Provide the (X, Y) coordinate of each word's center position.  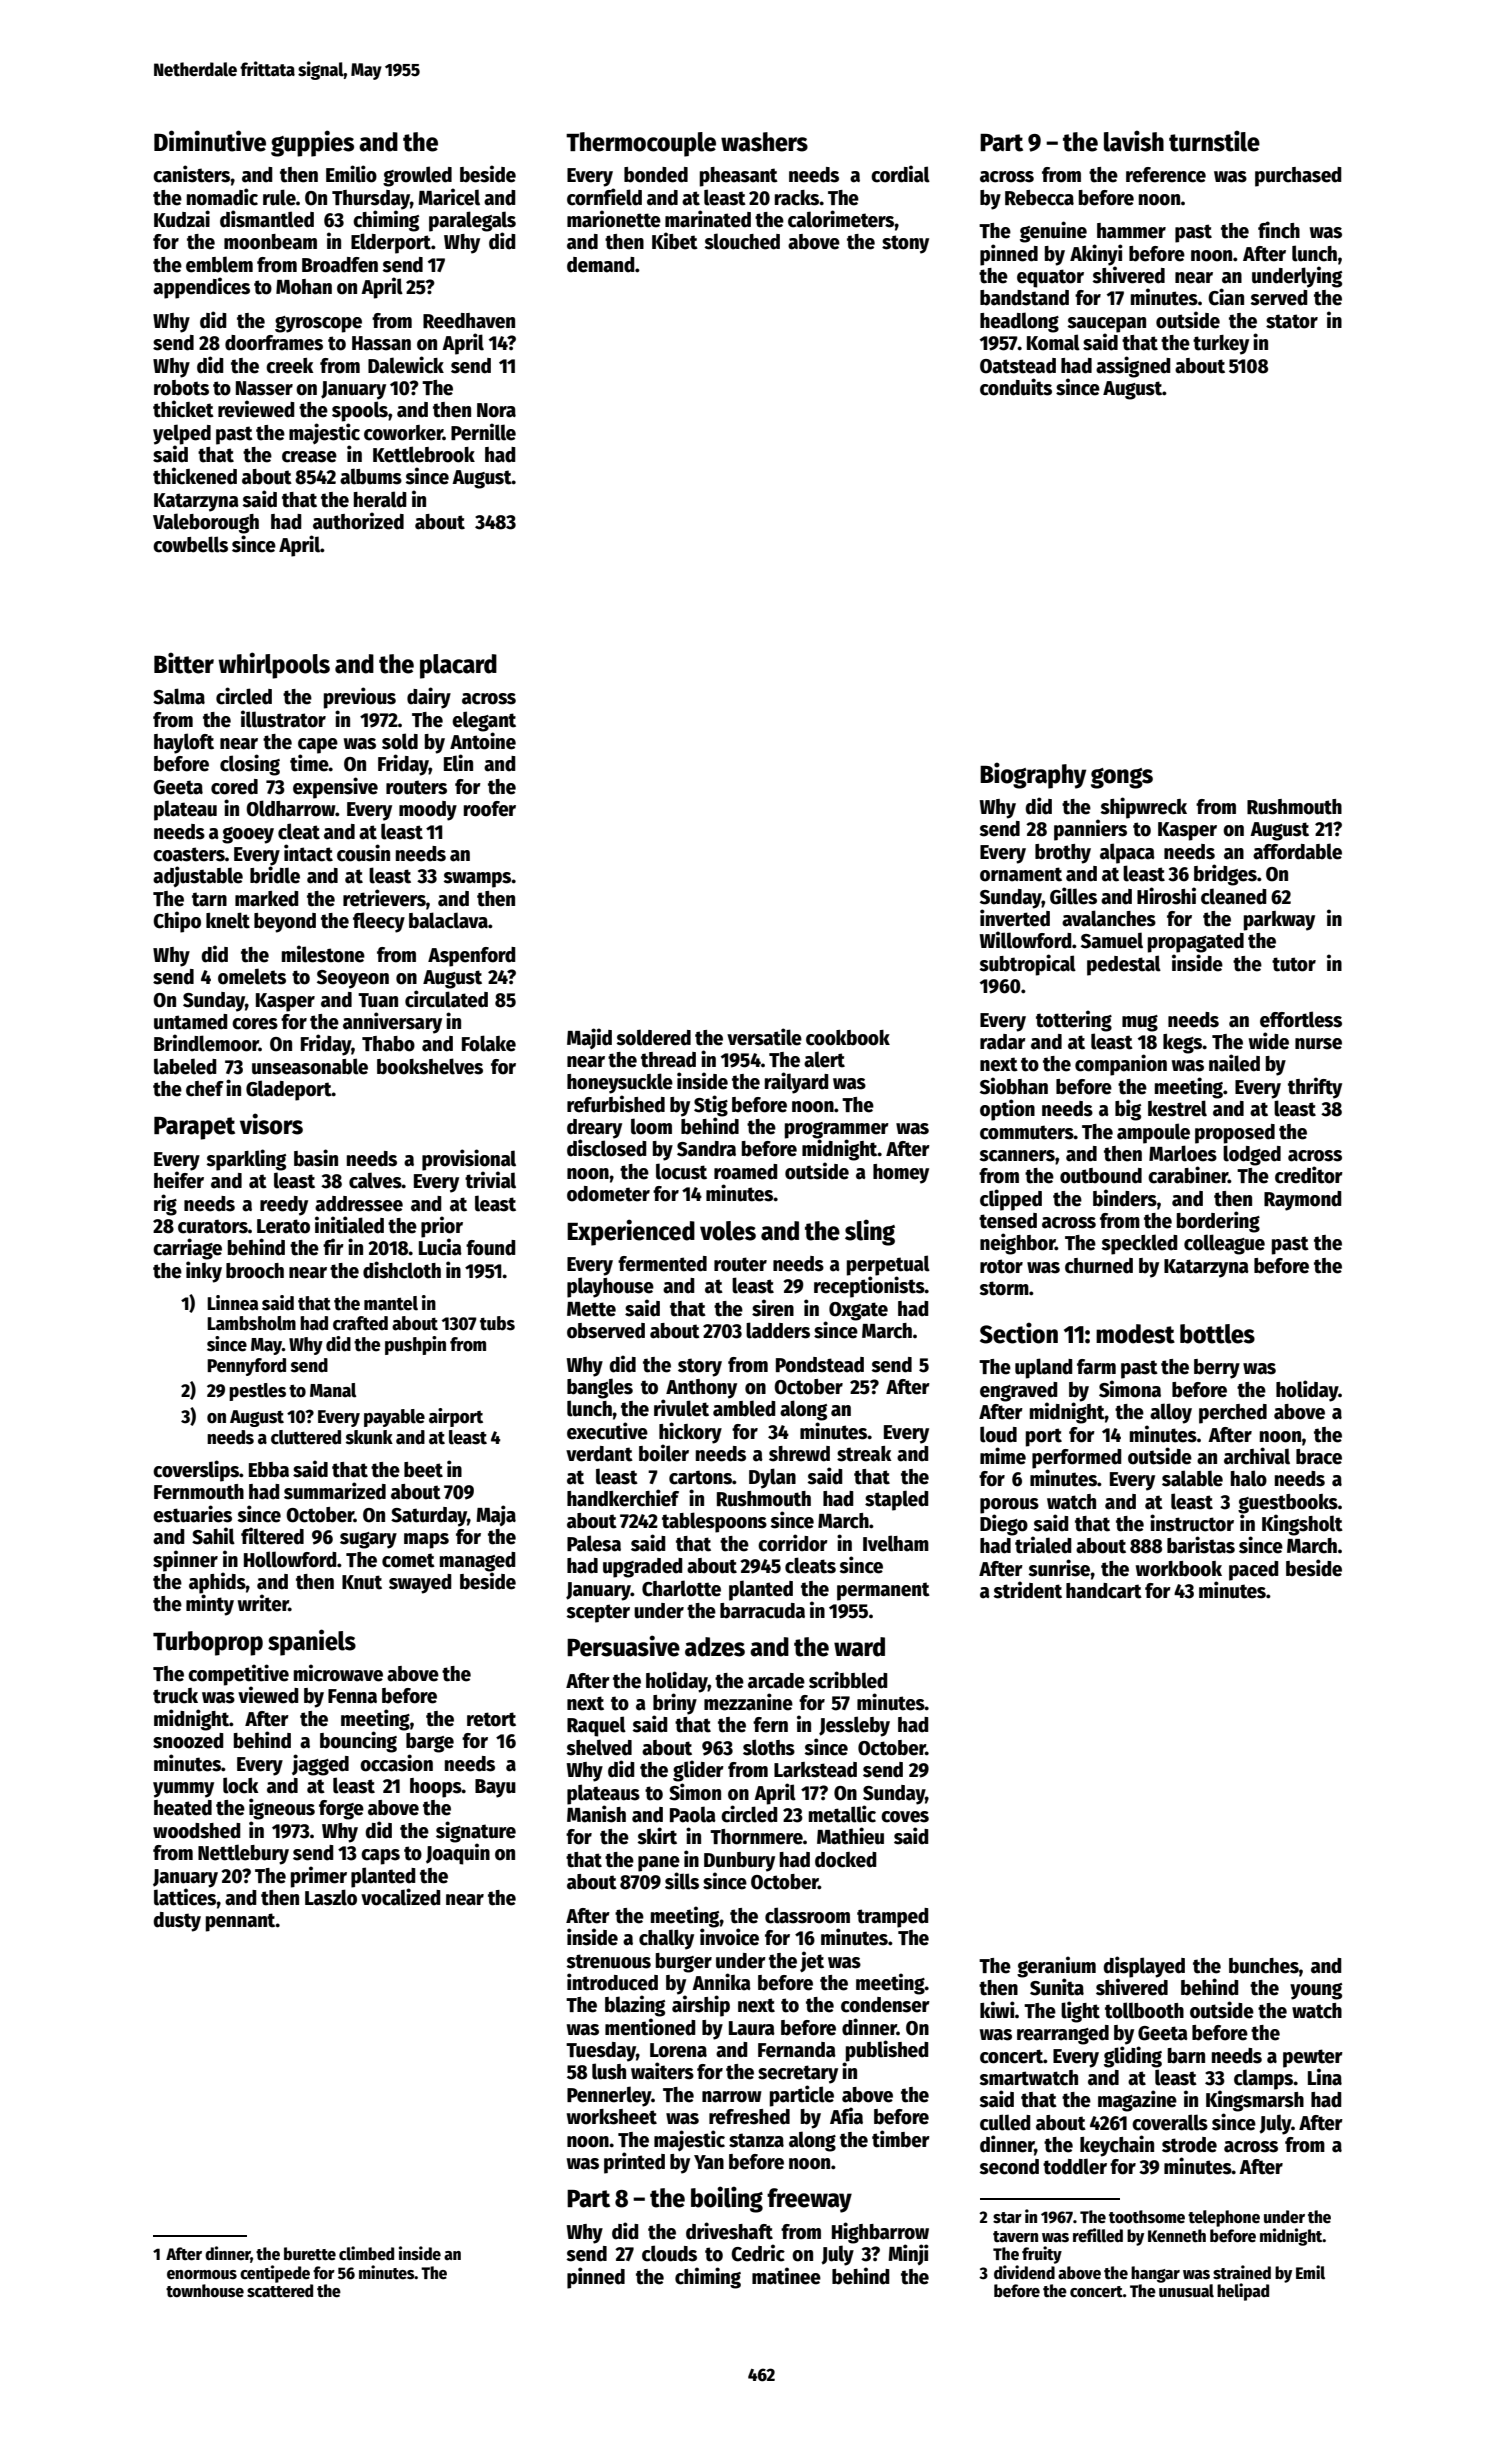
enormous (202, 2275)
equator (1050, 278)
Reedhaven (469, 321)
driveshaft (729, 2231)
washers (764, 142)
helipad (1243, 2292)
